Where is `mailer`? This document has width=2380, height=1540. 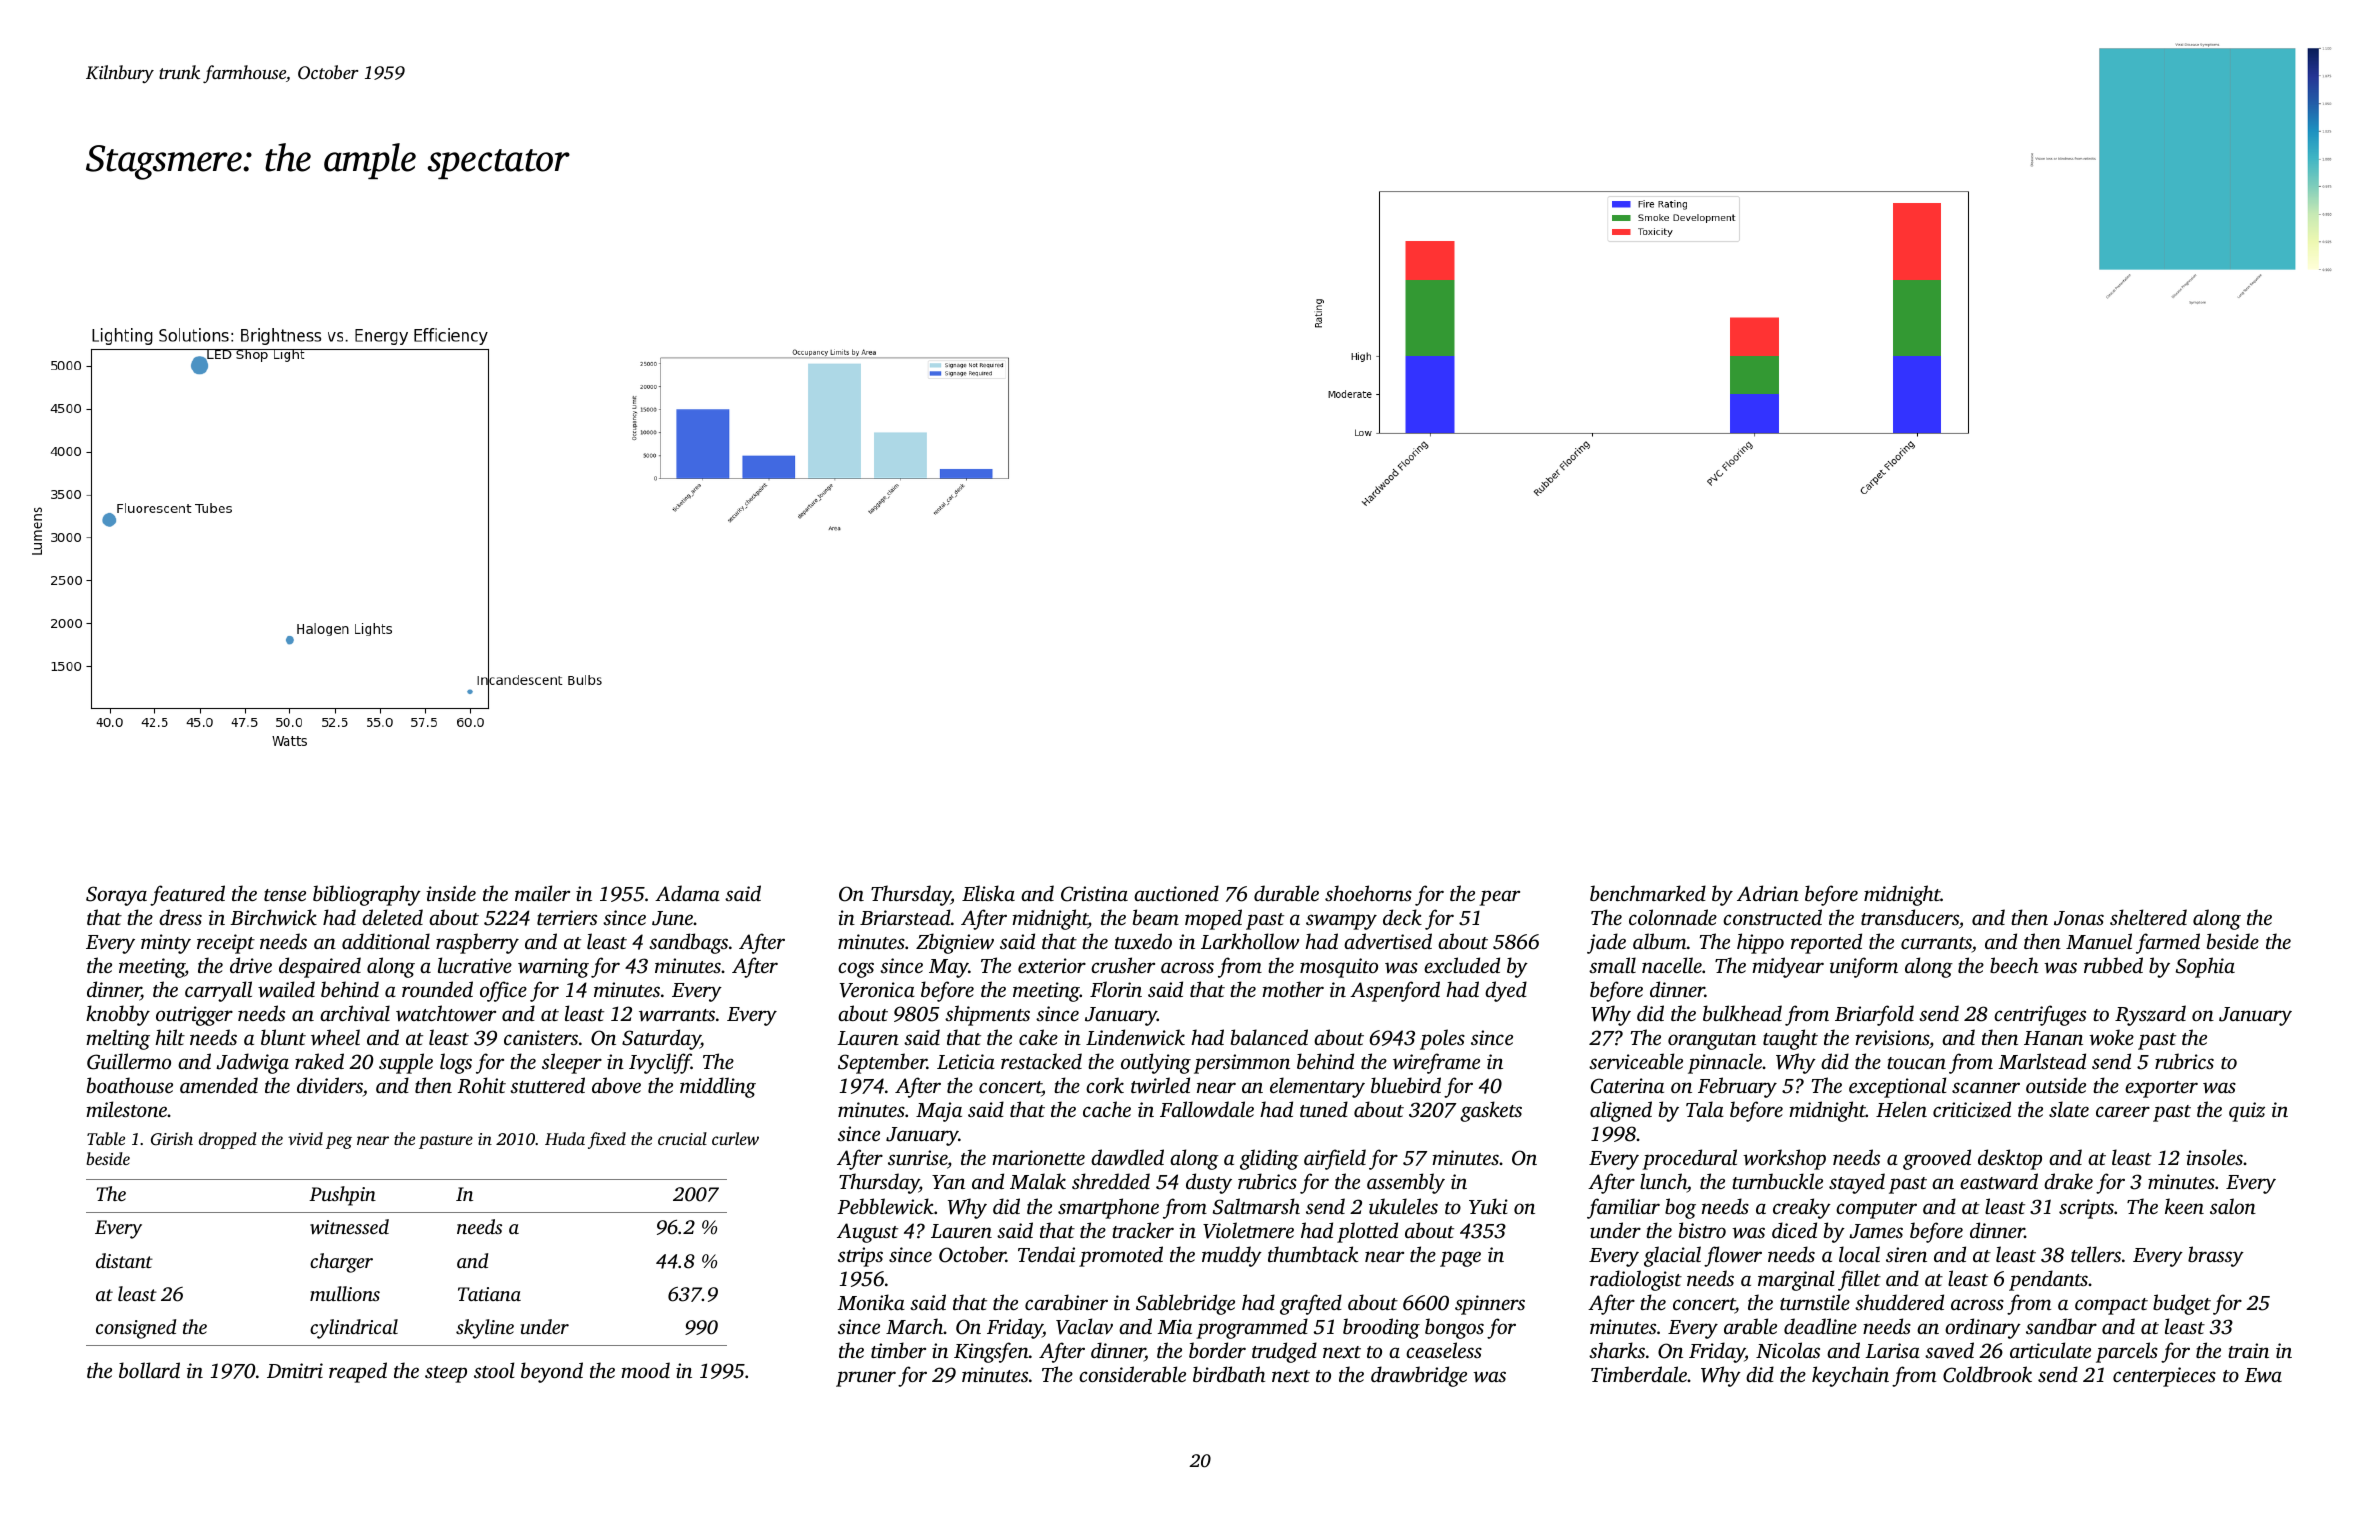 mailer is located at coordinates (542, 893).
